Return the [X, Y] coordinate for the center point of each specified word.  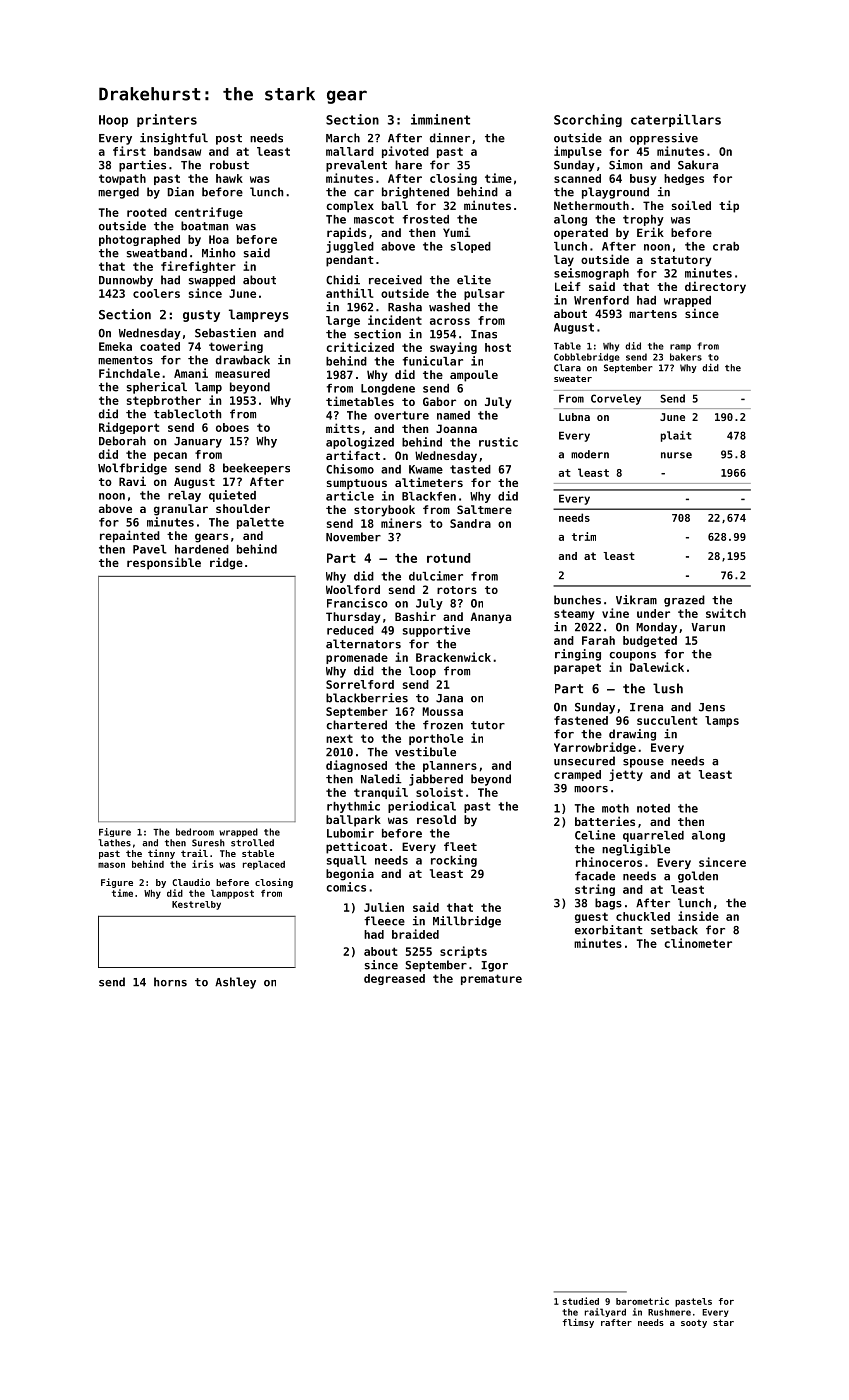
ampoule [474, 376]
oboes [232, 427]
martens [653, 314]
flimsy [578, 1323]
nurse [676, 455]
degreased [394, 979]
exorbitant [609, 930]
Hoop [113, 121]
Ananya [491, 618]
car [364, 193]
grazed [684, 601]
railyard [605, 1312]
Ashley [235, 983]
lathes [115, 843]
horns [170, 982]
